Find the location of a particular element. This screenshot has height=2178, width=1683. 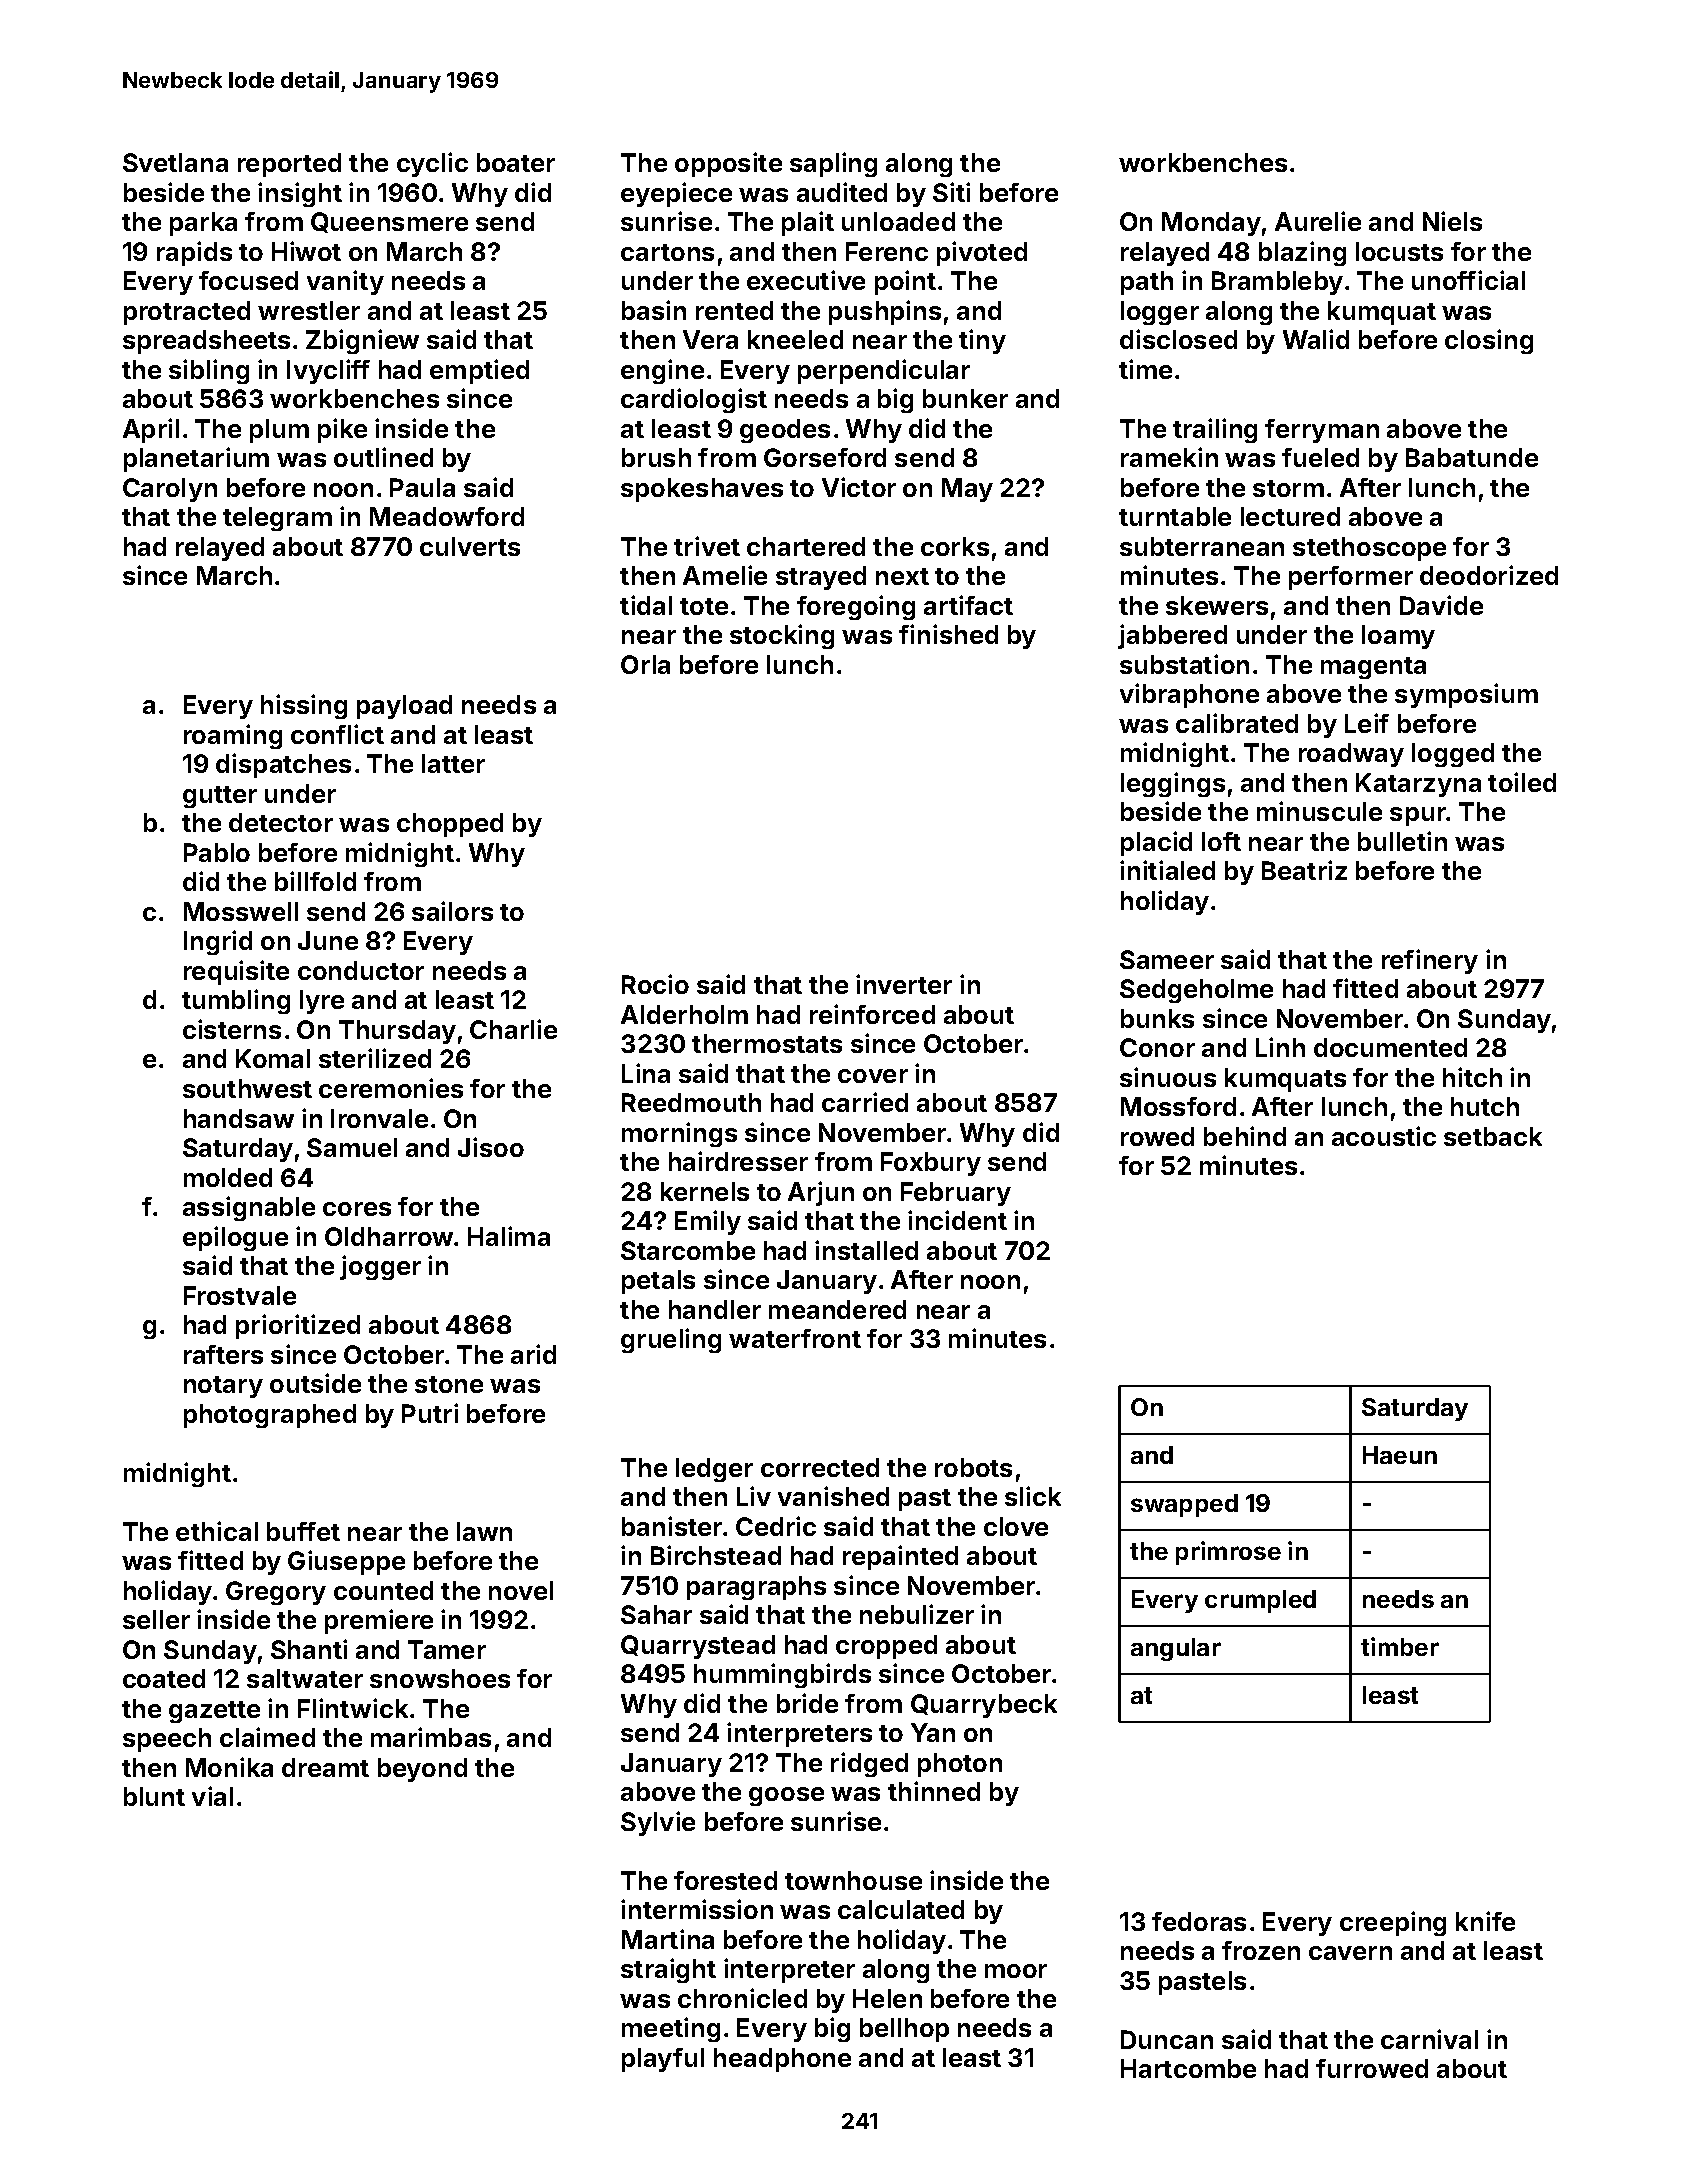

Zbigniew is located at coordinates (362, 341).
